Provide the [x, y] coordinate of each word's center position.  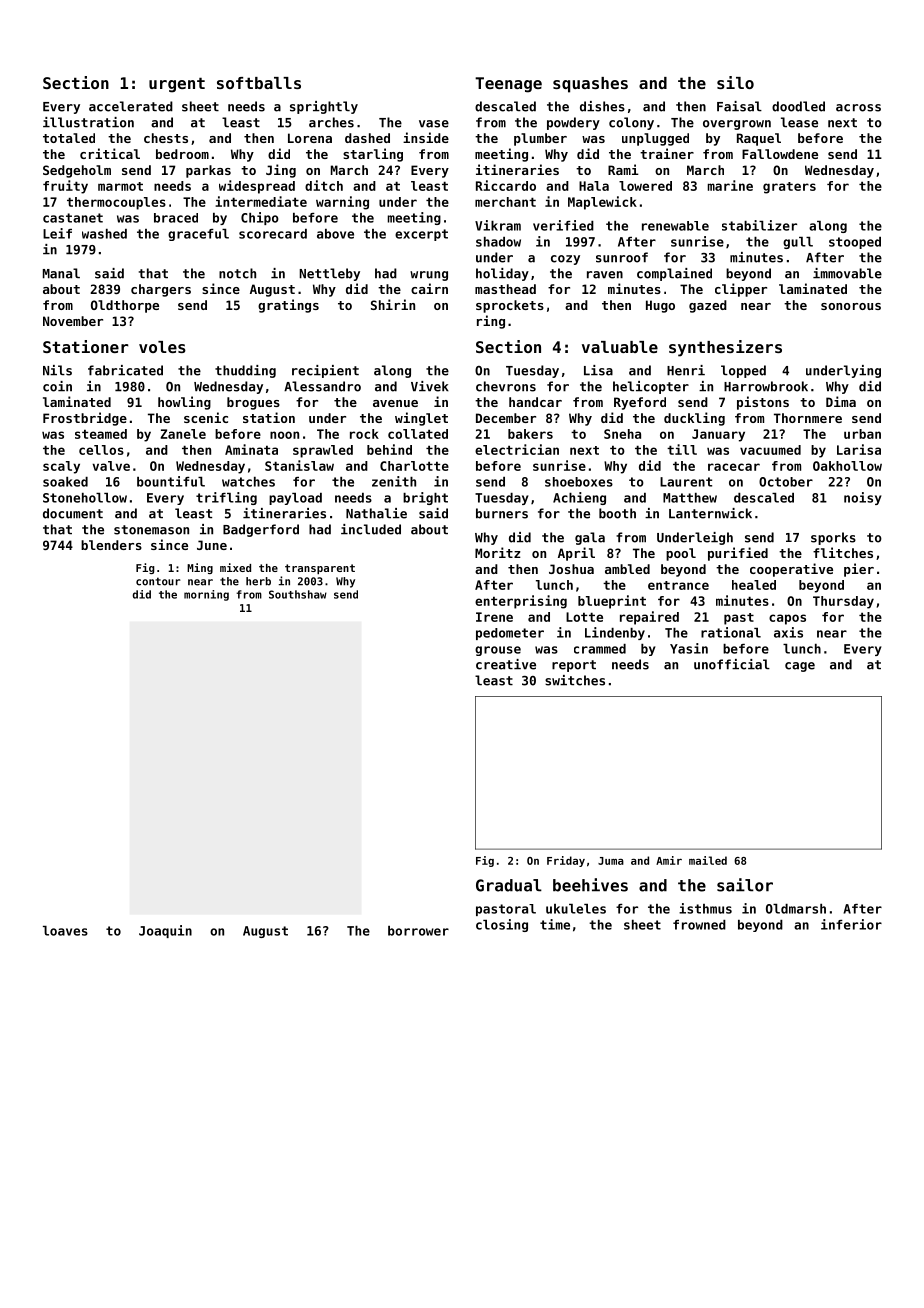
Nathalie [376, 513]
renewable [675, 226]
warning [342, 203]
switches [575, 680]
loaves [65, 931]
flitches [843, 552]
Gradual [509, 885]
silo [735, 82]
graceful [198, 235]
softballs [259, 83]
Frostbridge [85, 419]
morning [206, 595]
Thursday [843, 602]
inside [426, 137]
